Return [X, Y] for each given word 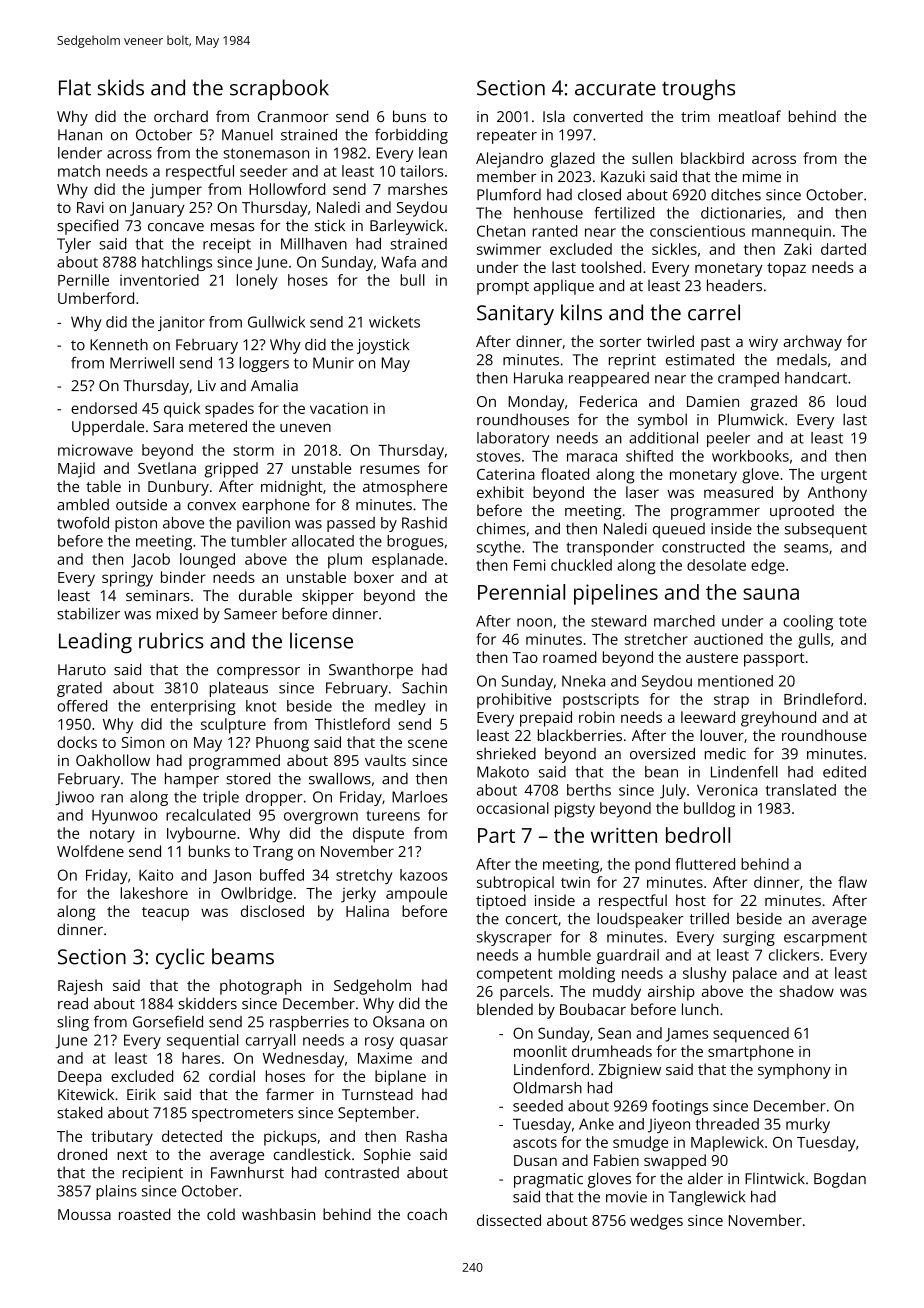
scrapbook [279, 89]
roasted [145, 1214]
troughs [698, 89]
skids [121, 87]
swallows [340, 778]
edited [844, 772]
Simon [143, 742]
